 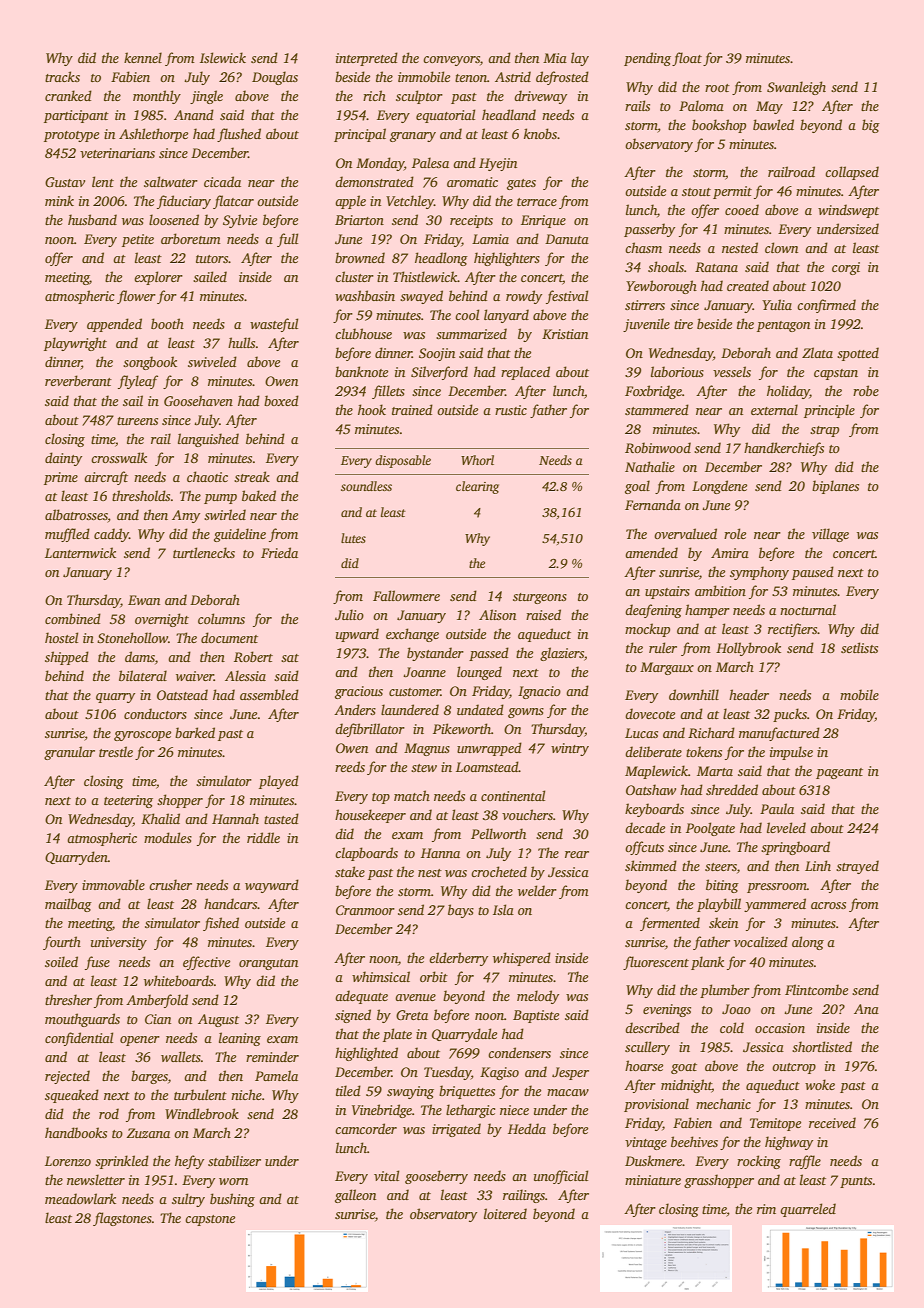 I want to click on interpreted, so click(x=367, y=59).
